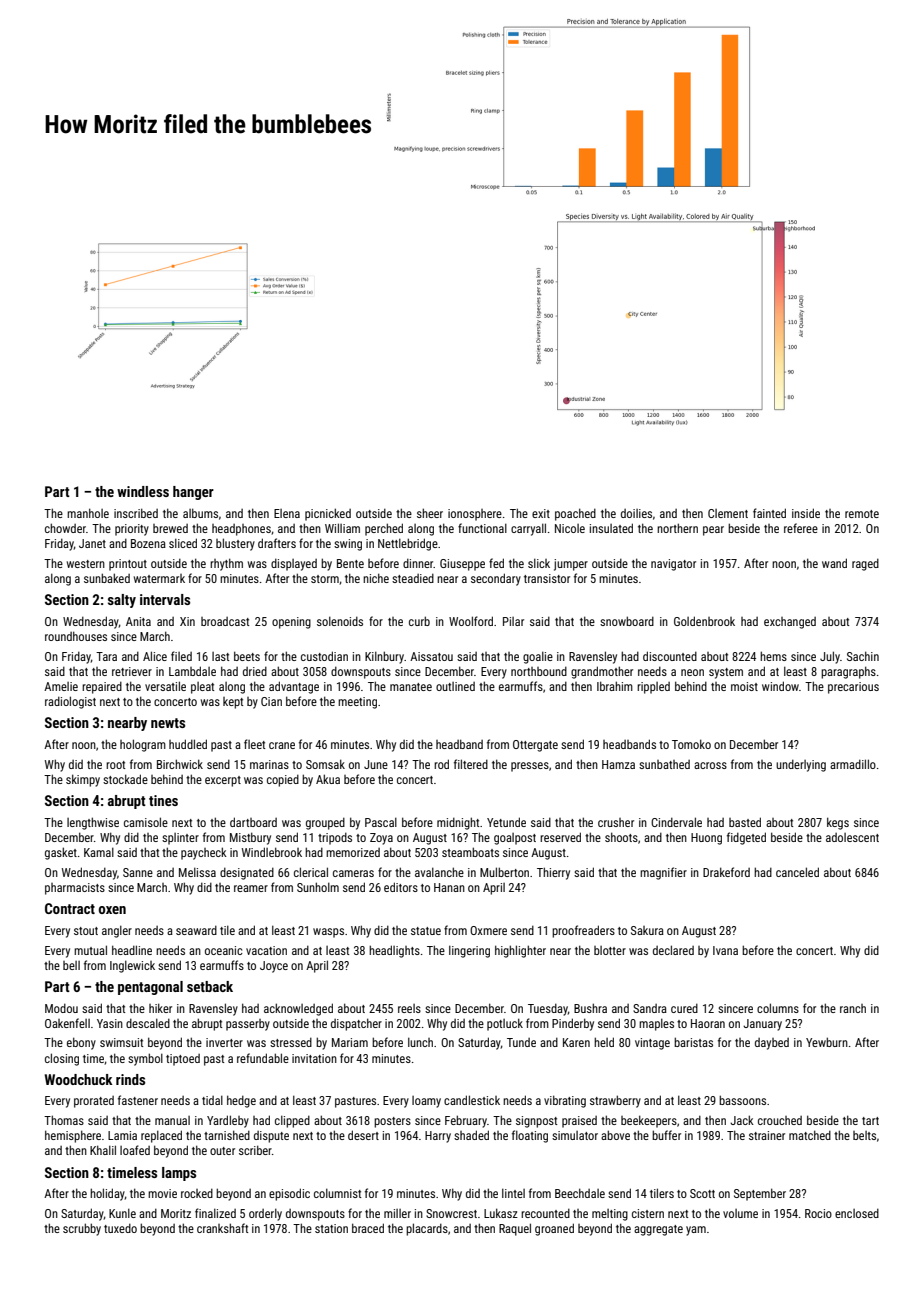 This page has width=924, height=1308. Describe the element at coordinates (449, 887) in the page. I see `Hanan` at that location.
